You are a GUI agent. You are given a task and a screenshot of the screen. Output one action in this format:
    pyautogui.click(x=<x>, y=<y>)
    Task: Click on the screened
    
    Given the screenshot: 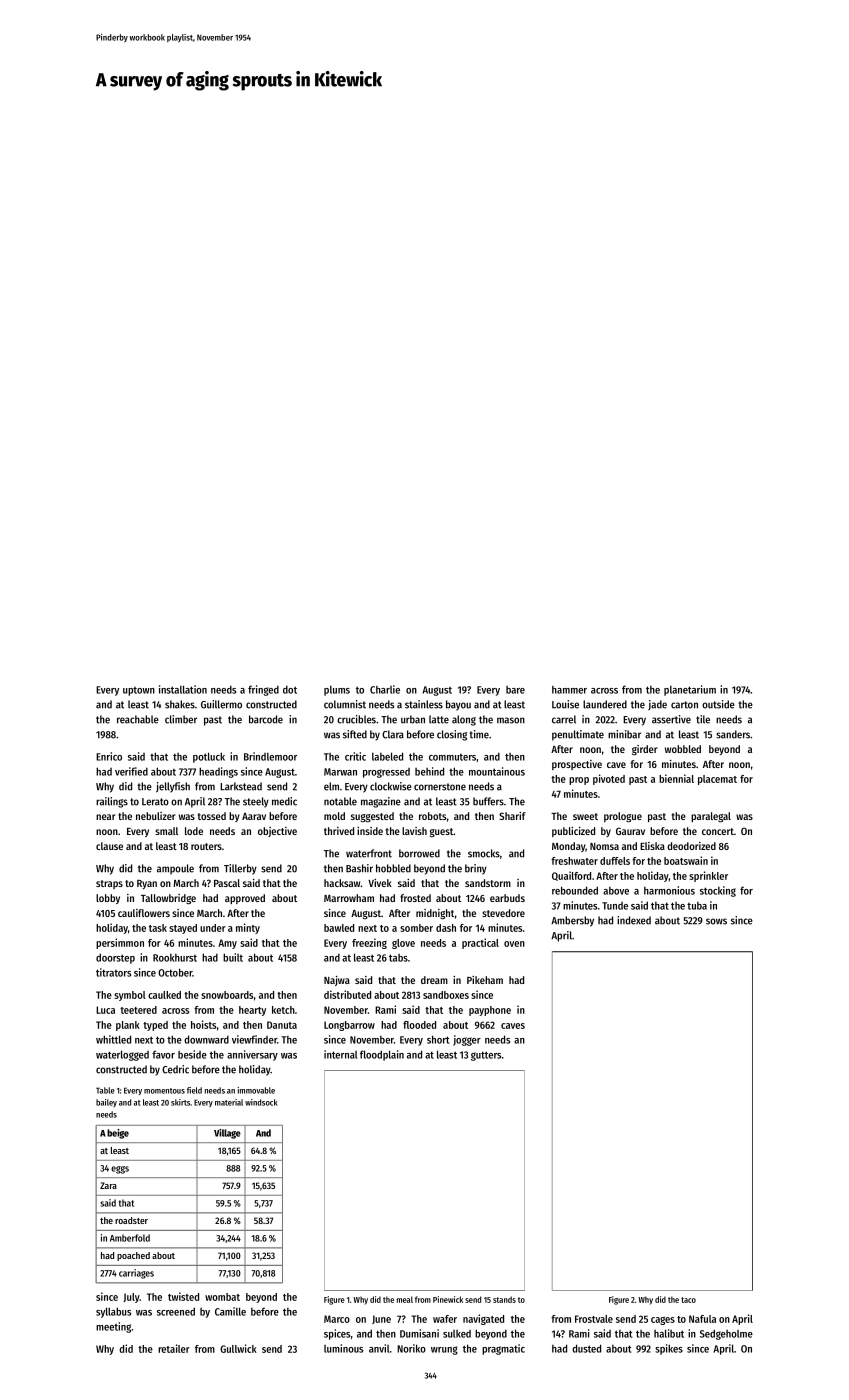 What is the action you would take?
    pyautogui.click(x=176, y=1311)
